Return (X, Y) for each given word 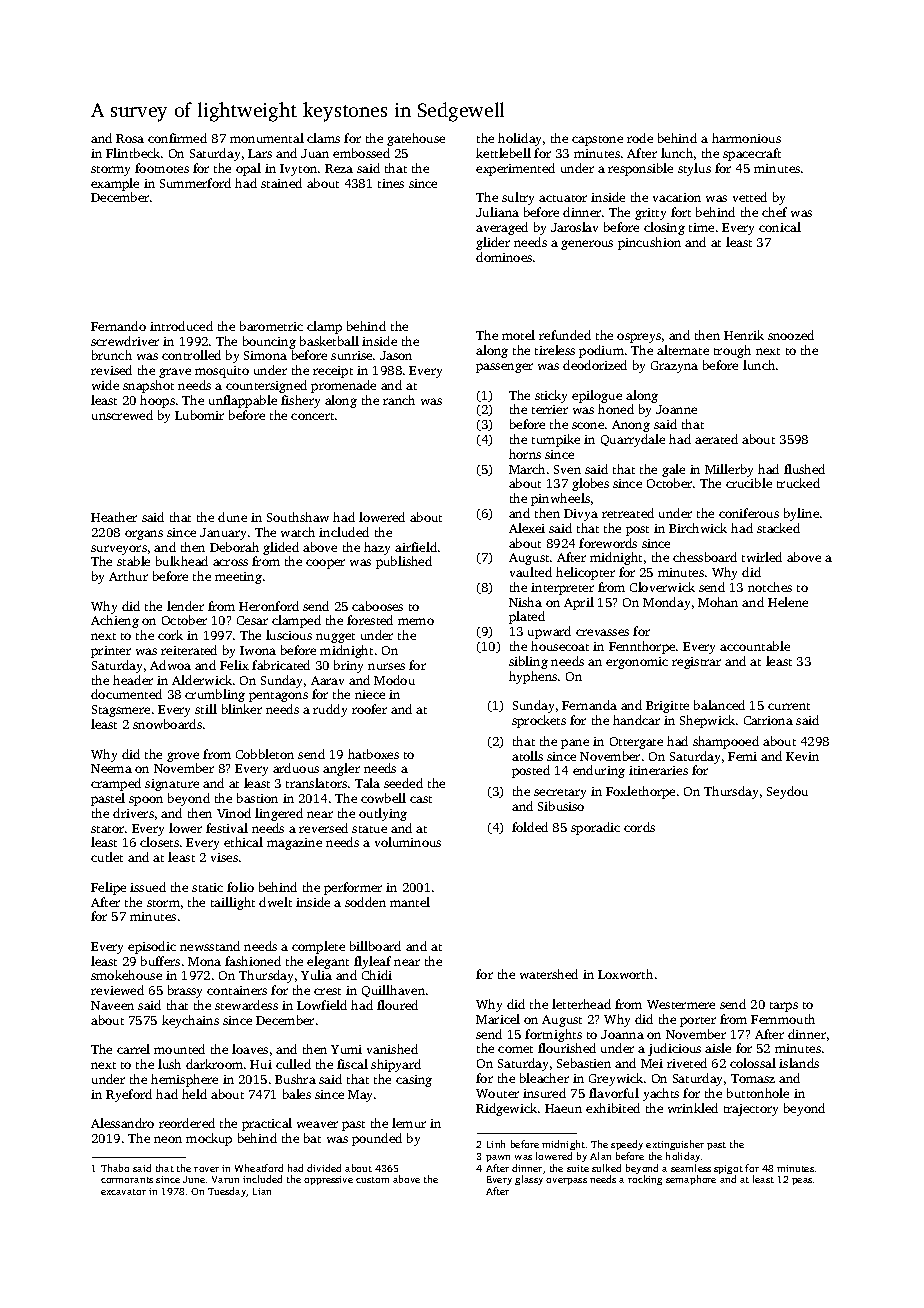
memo (416, 621)
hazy (377, 548)
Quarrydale (633, 440)
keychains (190, 1021)
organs (144, 535)
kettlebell (503, 153)
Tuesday (227, 1192)
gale (673, 470)
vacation (677, 197)
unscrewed (122, 415)
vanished (392, 1049)
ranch (399, 400)
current (789, 706)
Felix (234, 665)
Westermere (681, 1004)
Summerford (195, 183)
